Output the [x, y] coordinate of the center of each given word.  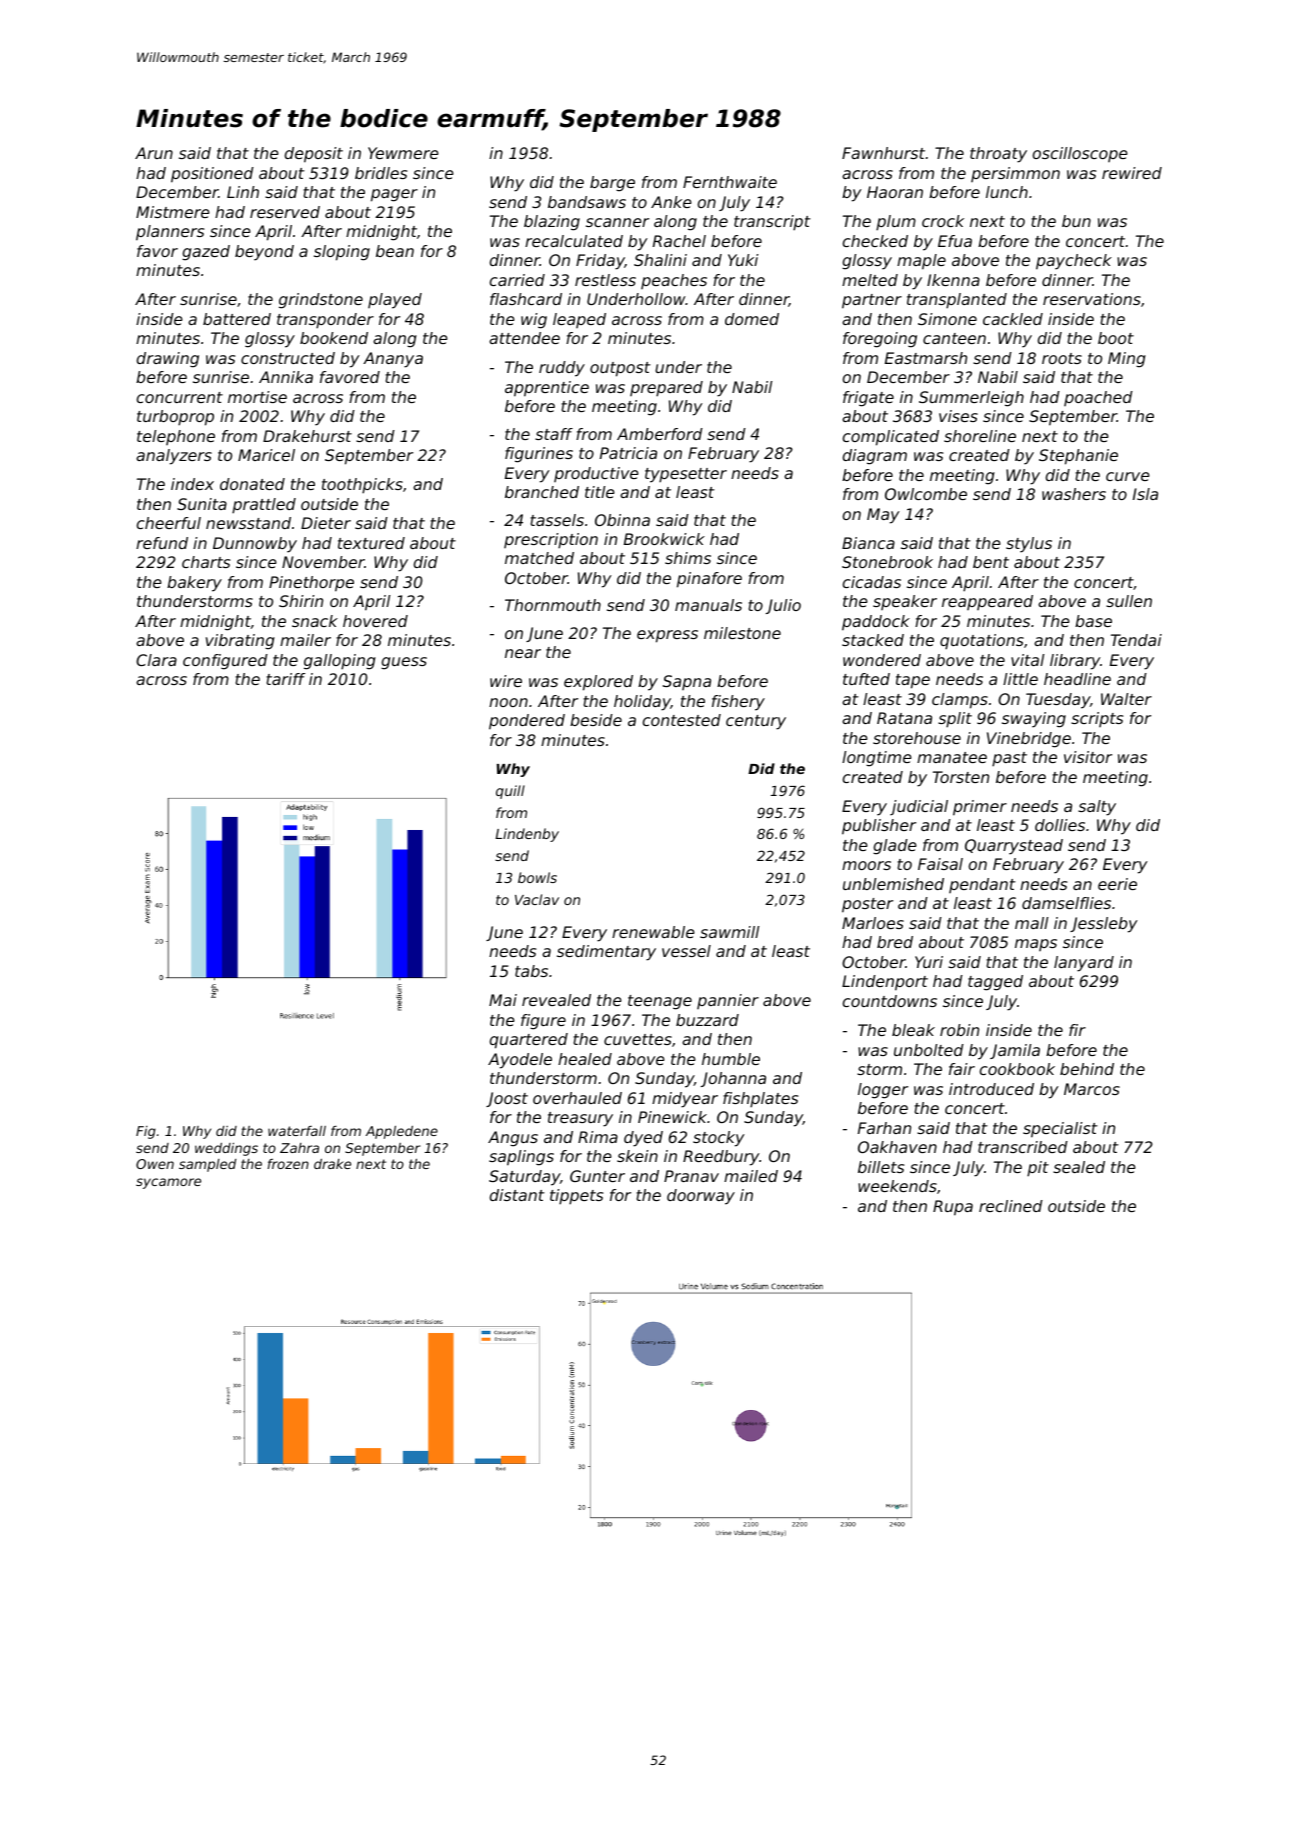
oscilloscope [1080, 154]
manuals [708, 605]
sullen [1129, 601]
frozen [288, 1164]
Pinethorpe [311, 584]
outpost [620, 369]
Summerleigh [971, 399]
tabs [531, 971]
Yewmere [403, 153]
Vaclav [537, 899]
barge [612, 184]
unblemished [893, 884]
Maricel [266, 455]
